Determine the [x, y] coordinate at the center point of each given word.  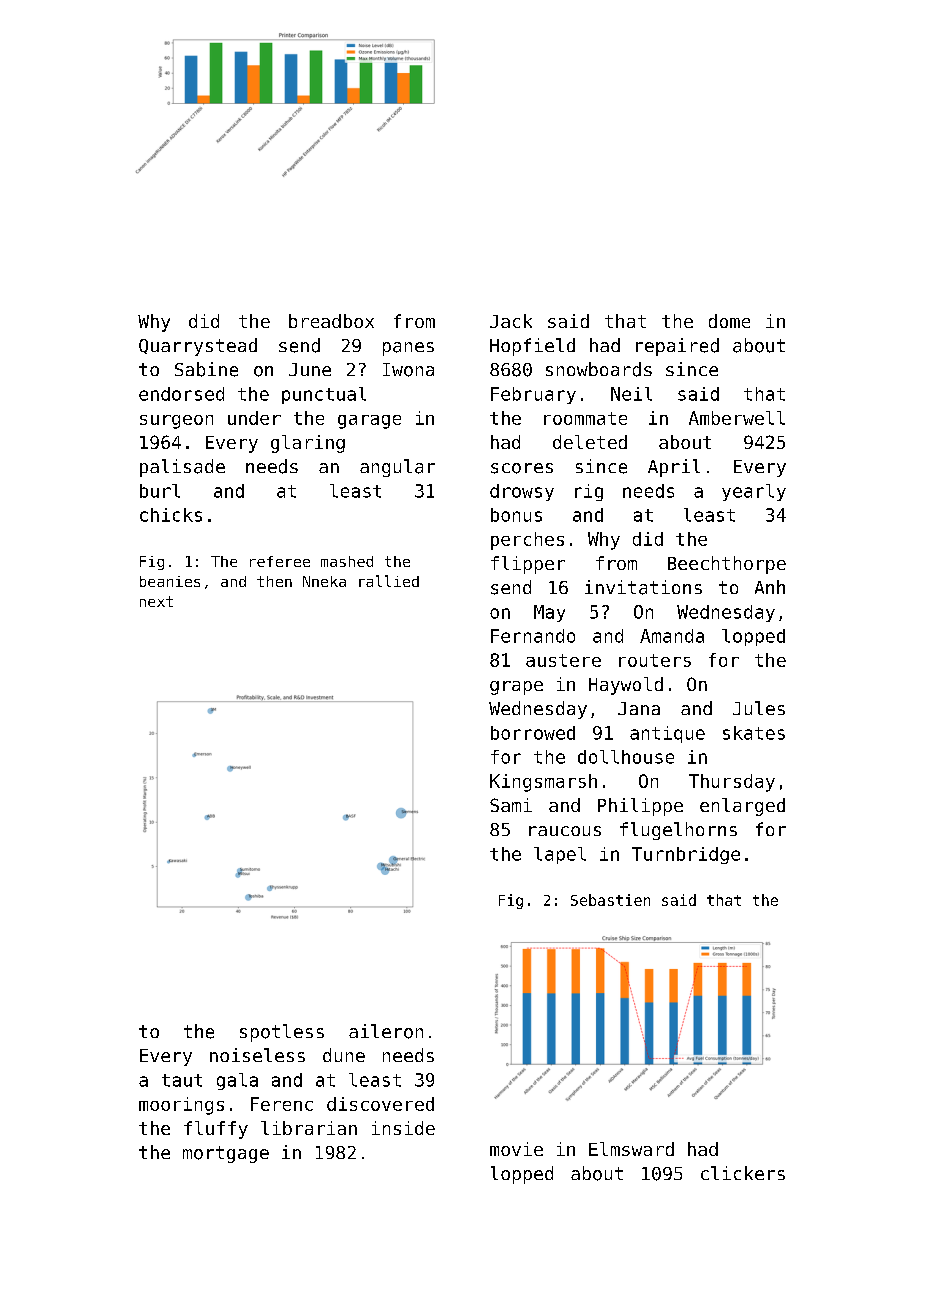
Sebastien [610, 900]
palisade [182, 468]
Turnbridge [686, 855]
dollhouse [626, 757]
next [156, 601]
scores [522, 468]
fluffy [216, 1130]
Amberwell [737, 418]
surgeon [176, 422]
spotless [282, 1033]
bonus [516, 515]
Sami [511, 805]
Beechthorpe [727, 565]
